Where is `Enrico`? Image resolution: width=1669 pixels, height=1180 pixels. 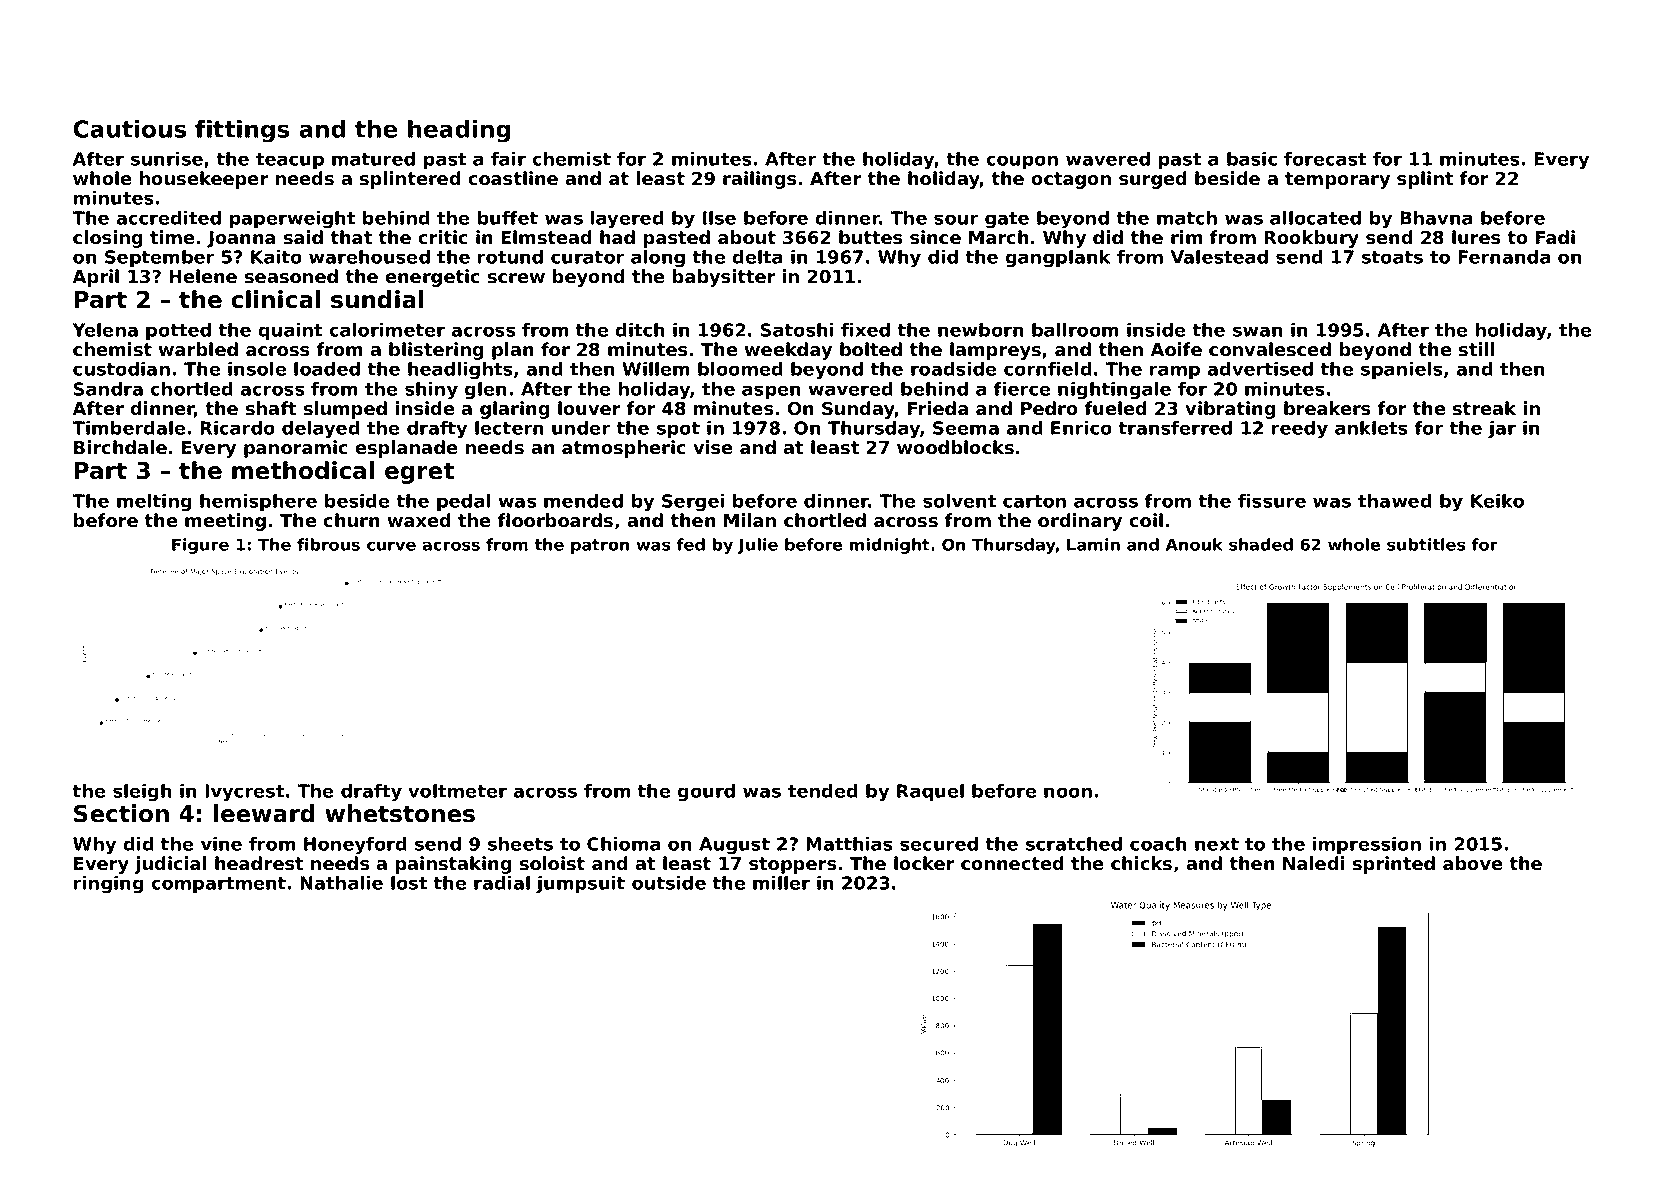 Enrico is located at coordinates (1081, 428).
